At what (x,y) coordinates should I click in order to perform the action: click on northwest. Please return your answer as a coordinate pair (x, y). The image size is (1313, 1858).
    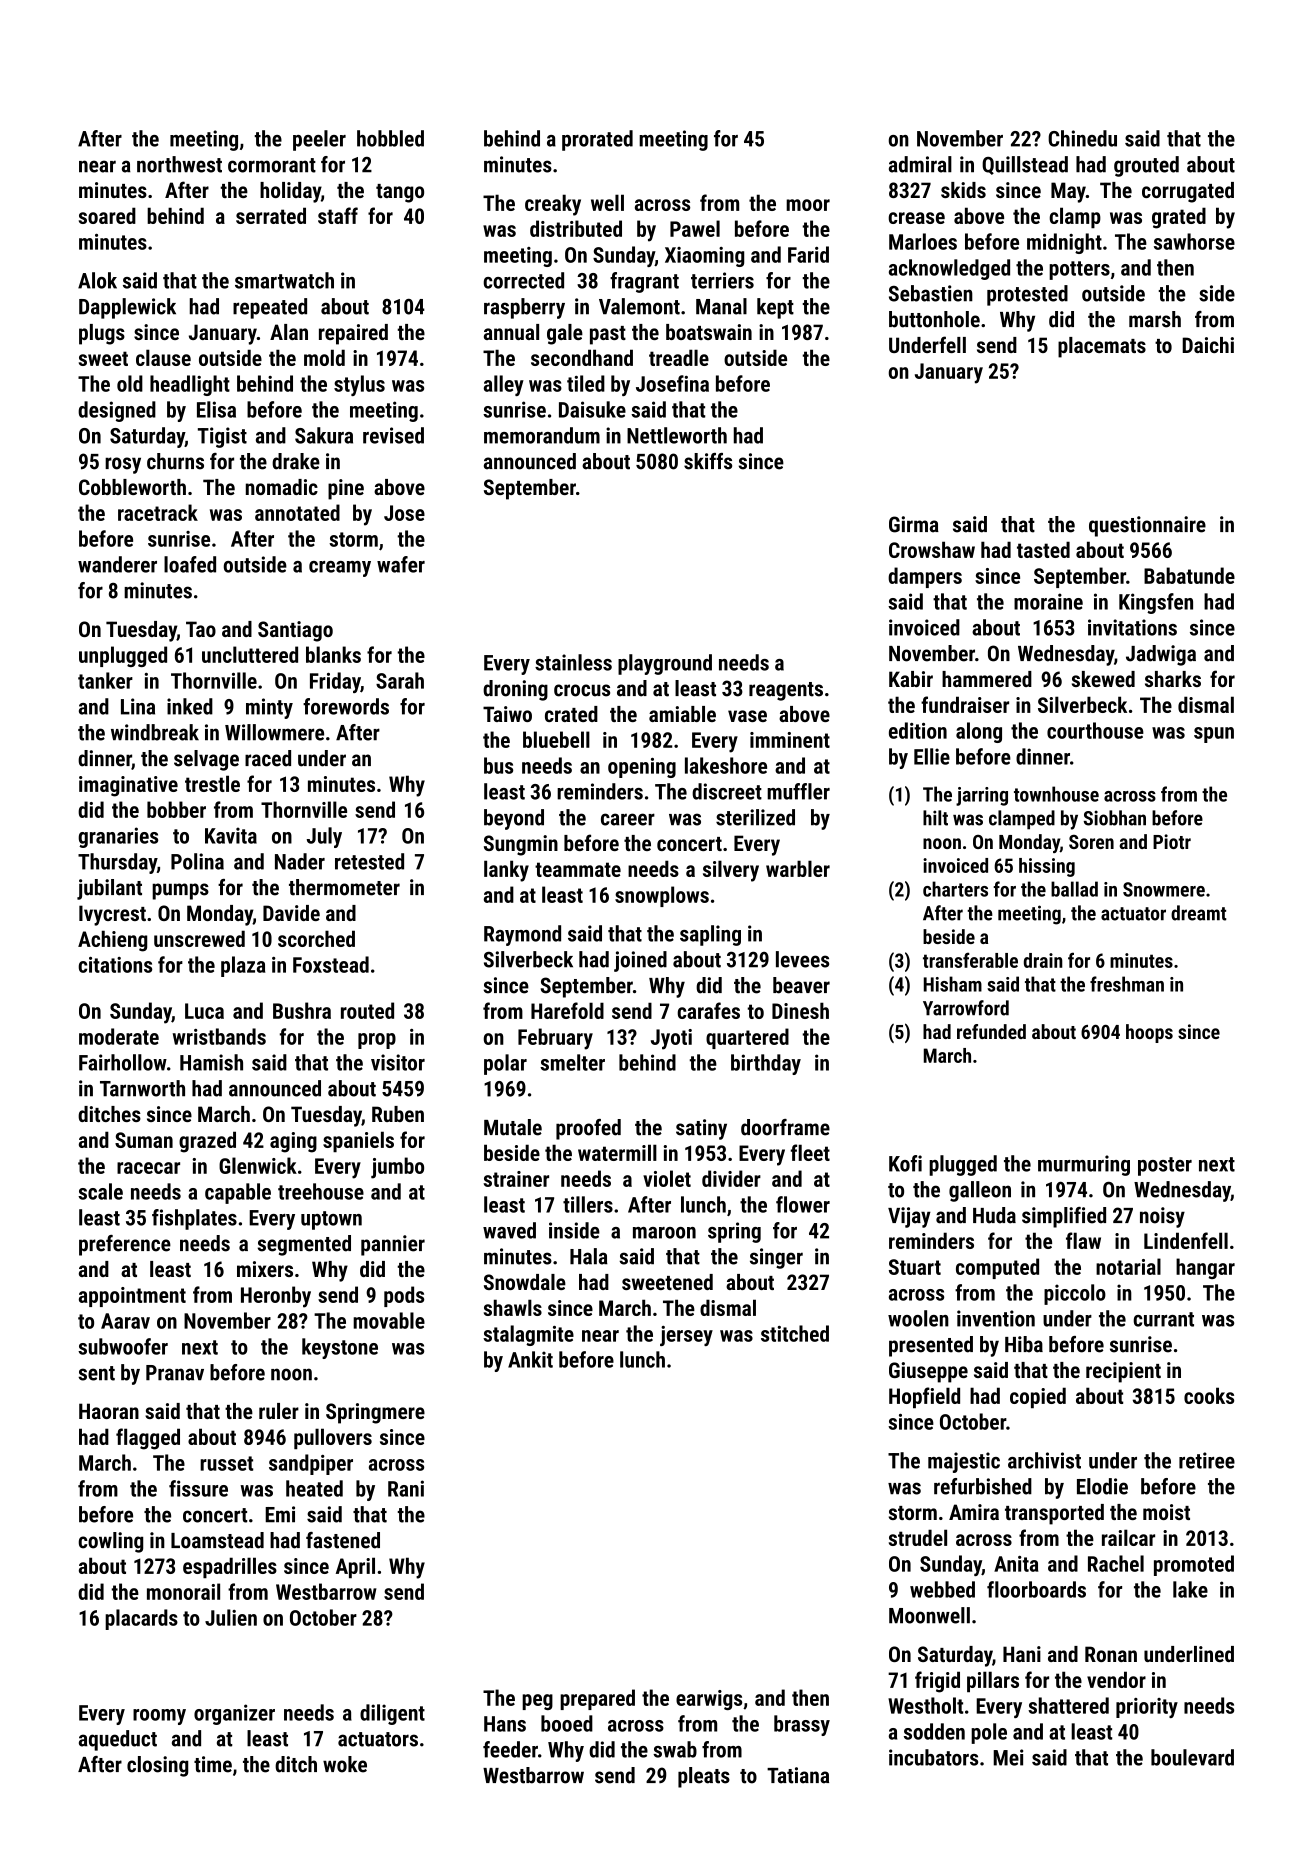
    Looking at the image, I should click on (179, 164).
